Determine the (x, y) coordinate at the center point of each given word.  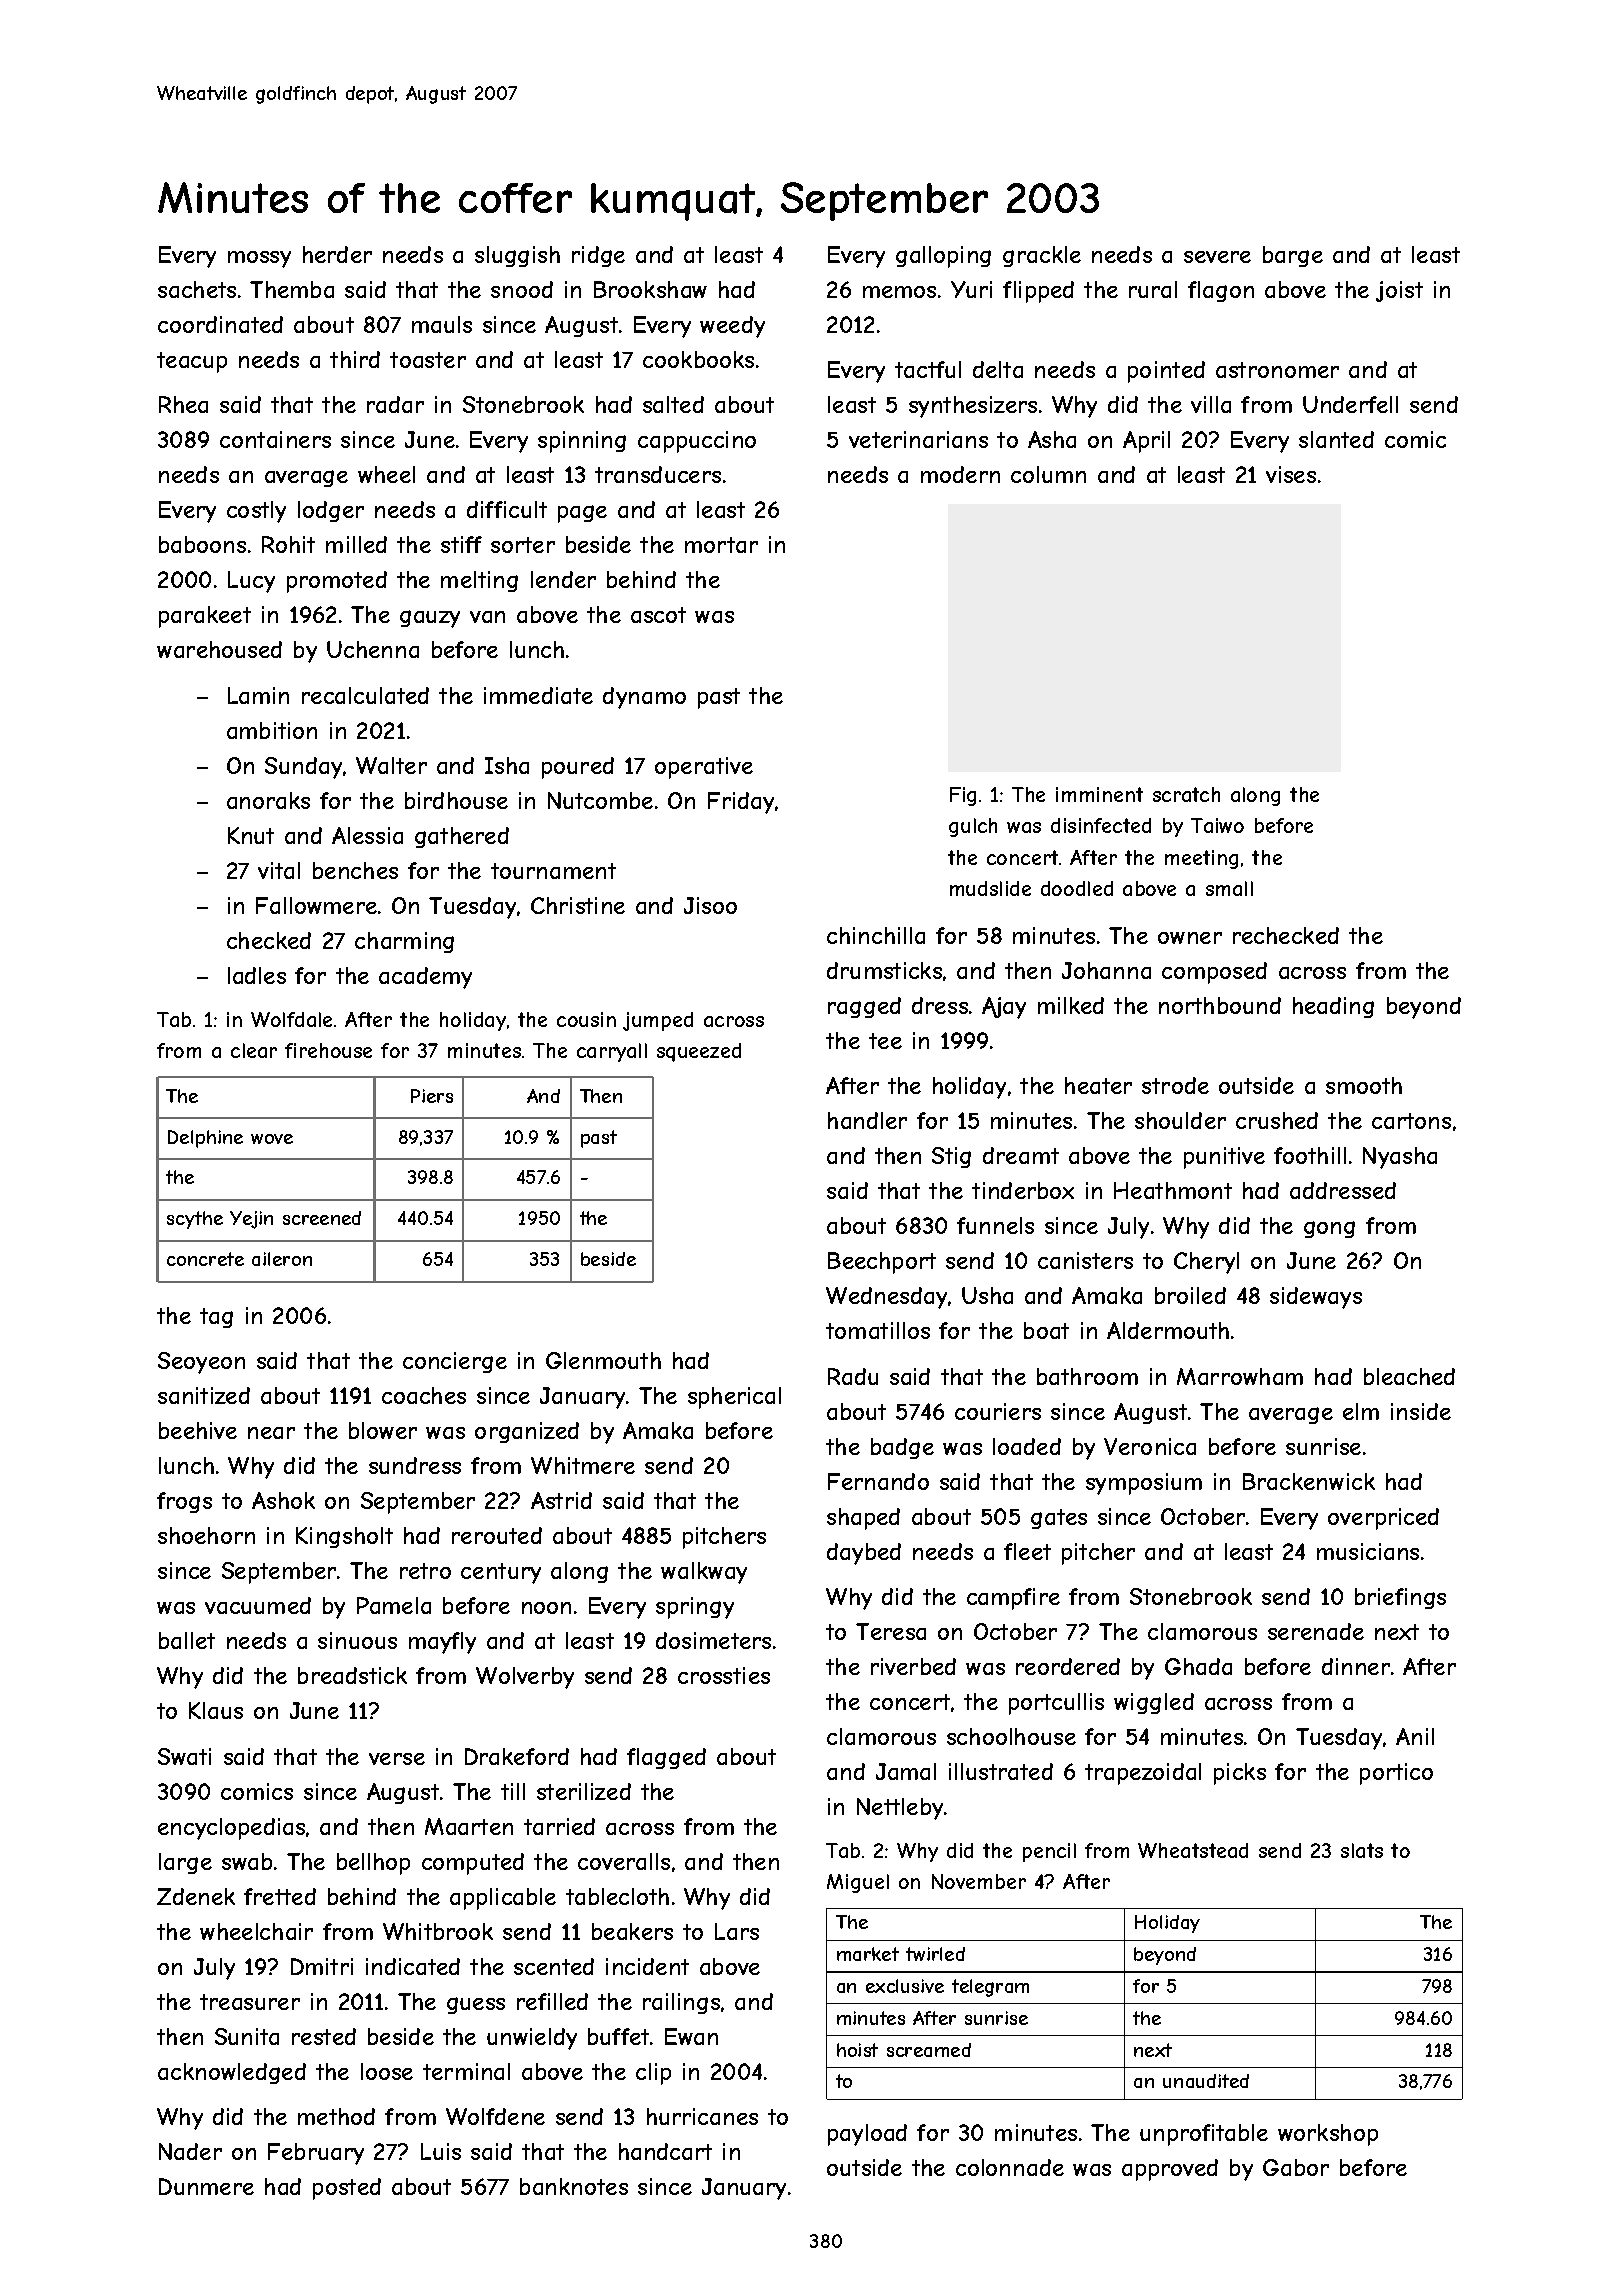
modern (960, 474)
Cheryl (1206, 1263)
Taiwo (1217, 825)
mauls (442, 324)
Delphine (205, 1139)
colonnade (1010, 2167)
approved (1170, 2170)
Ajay (1004, 1008)
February (316, 2154)
